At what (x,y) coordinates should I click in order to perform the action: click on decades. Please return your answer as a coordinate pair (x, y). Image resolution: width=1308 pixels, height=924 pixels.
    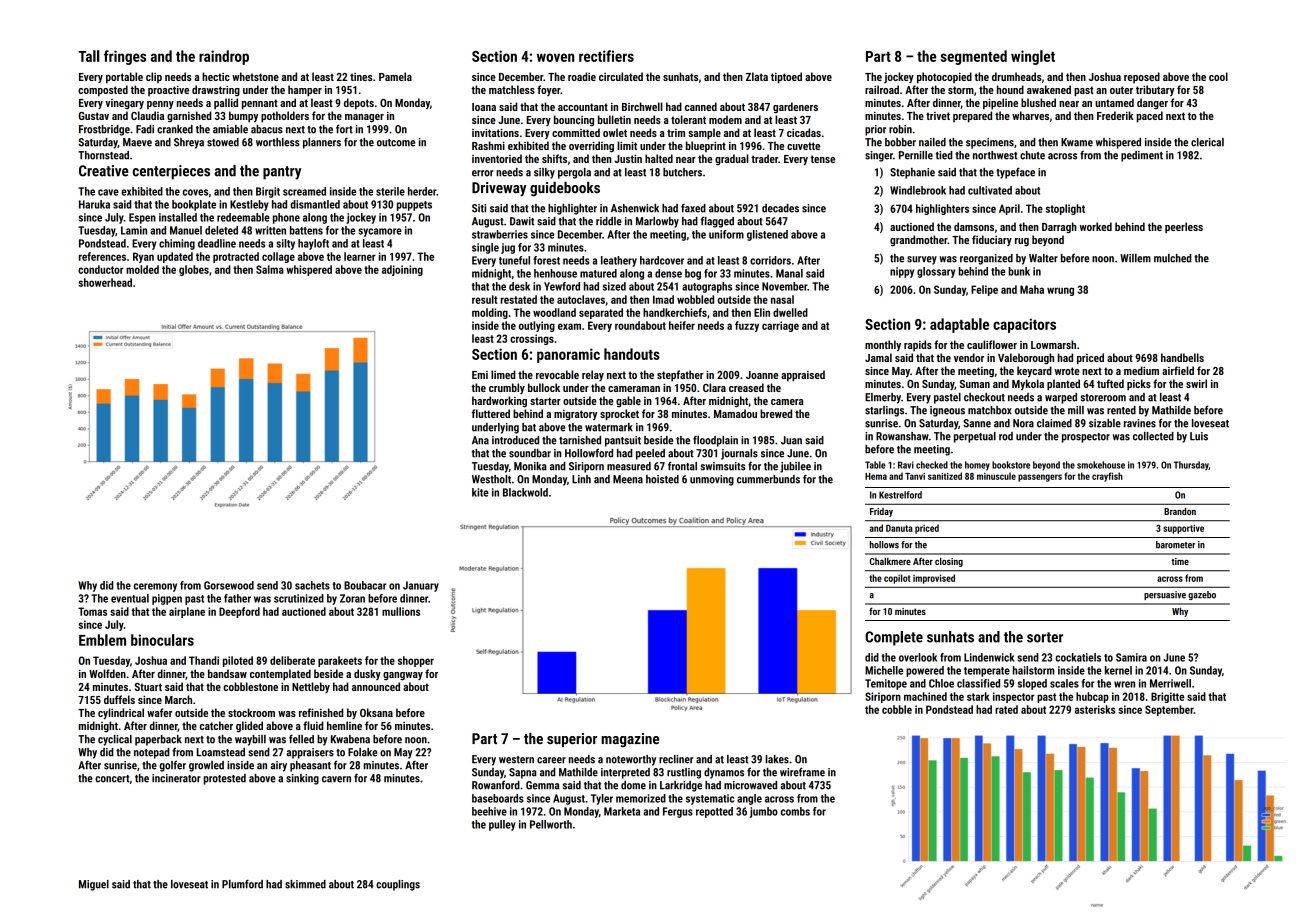
    Looking at the image, I should click on (780, 208).
